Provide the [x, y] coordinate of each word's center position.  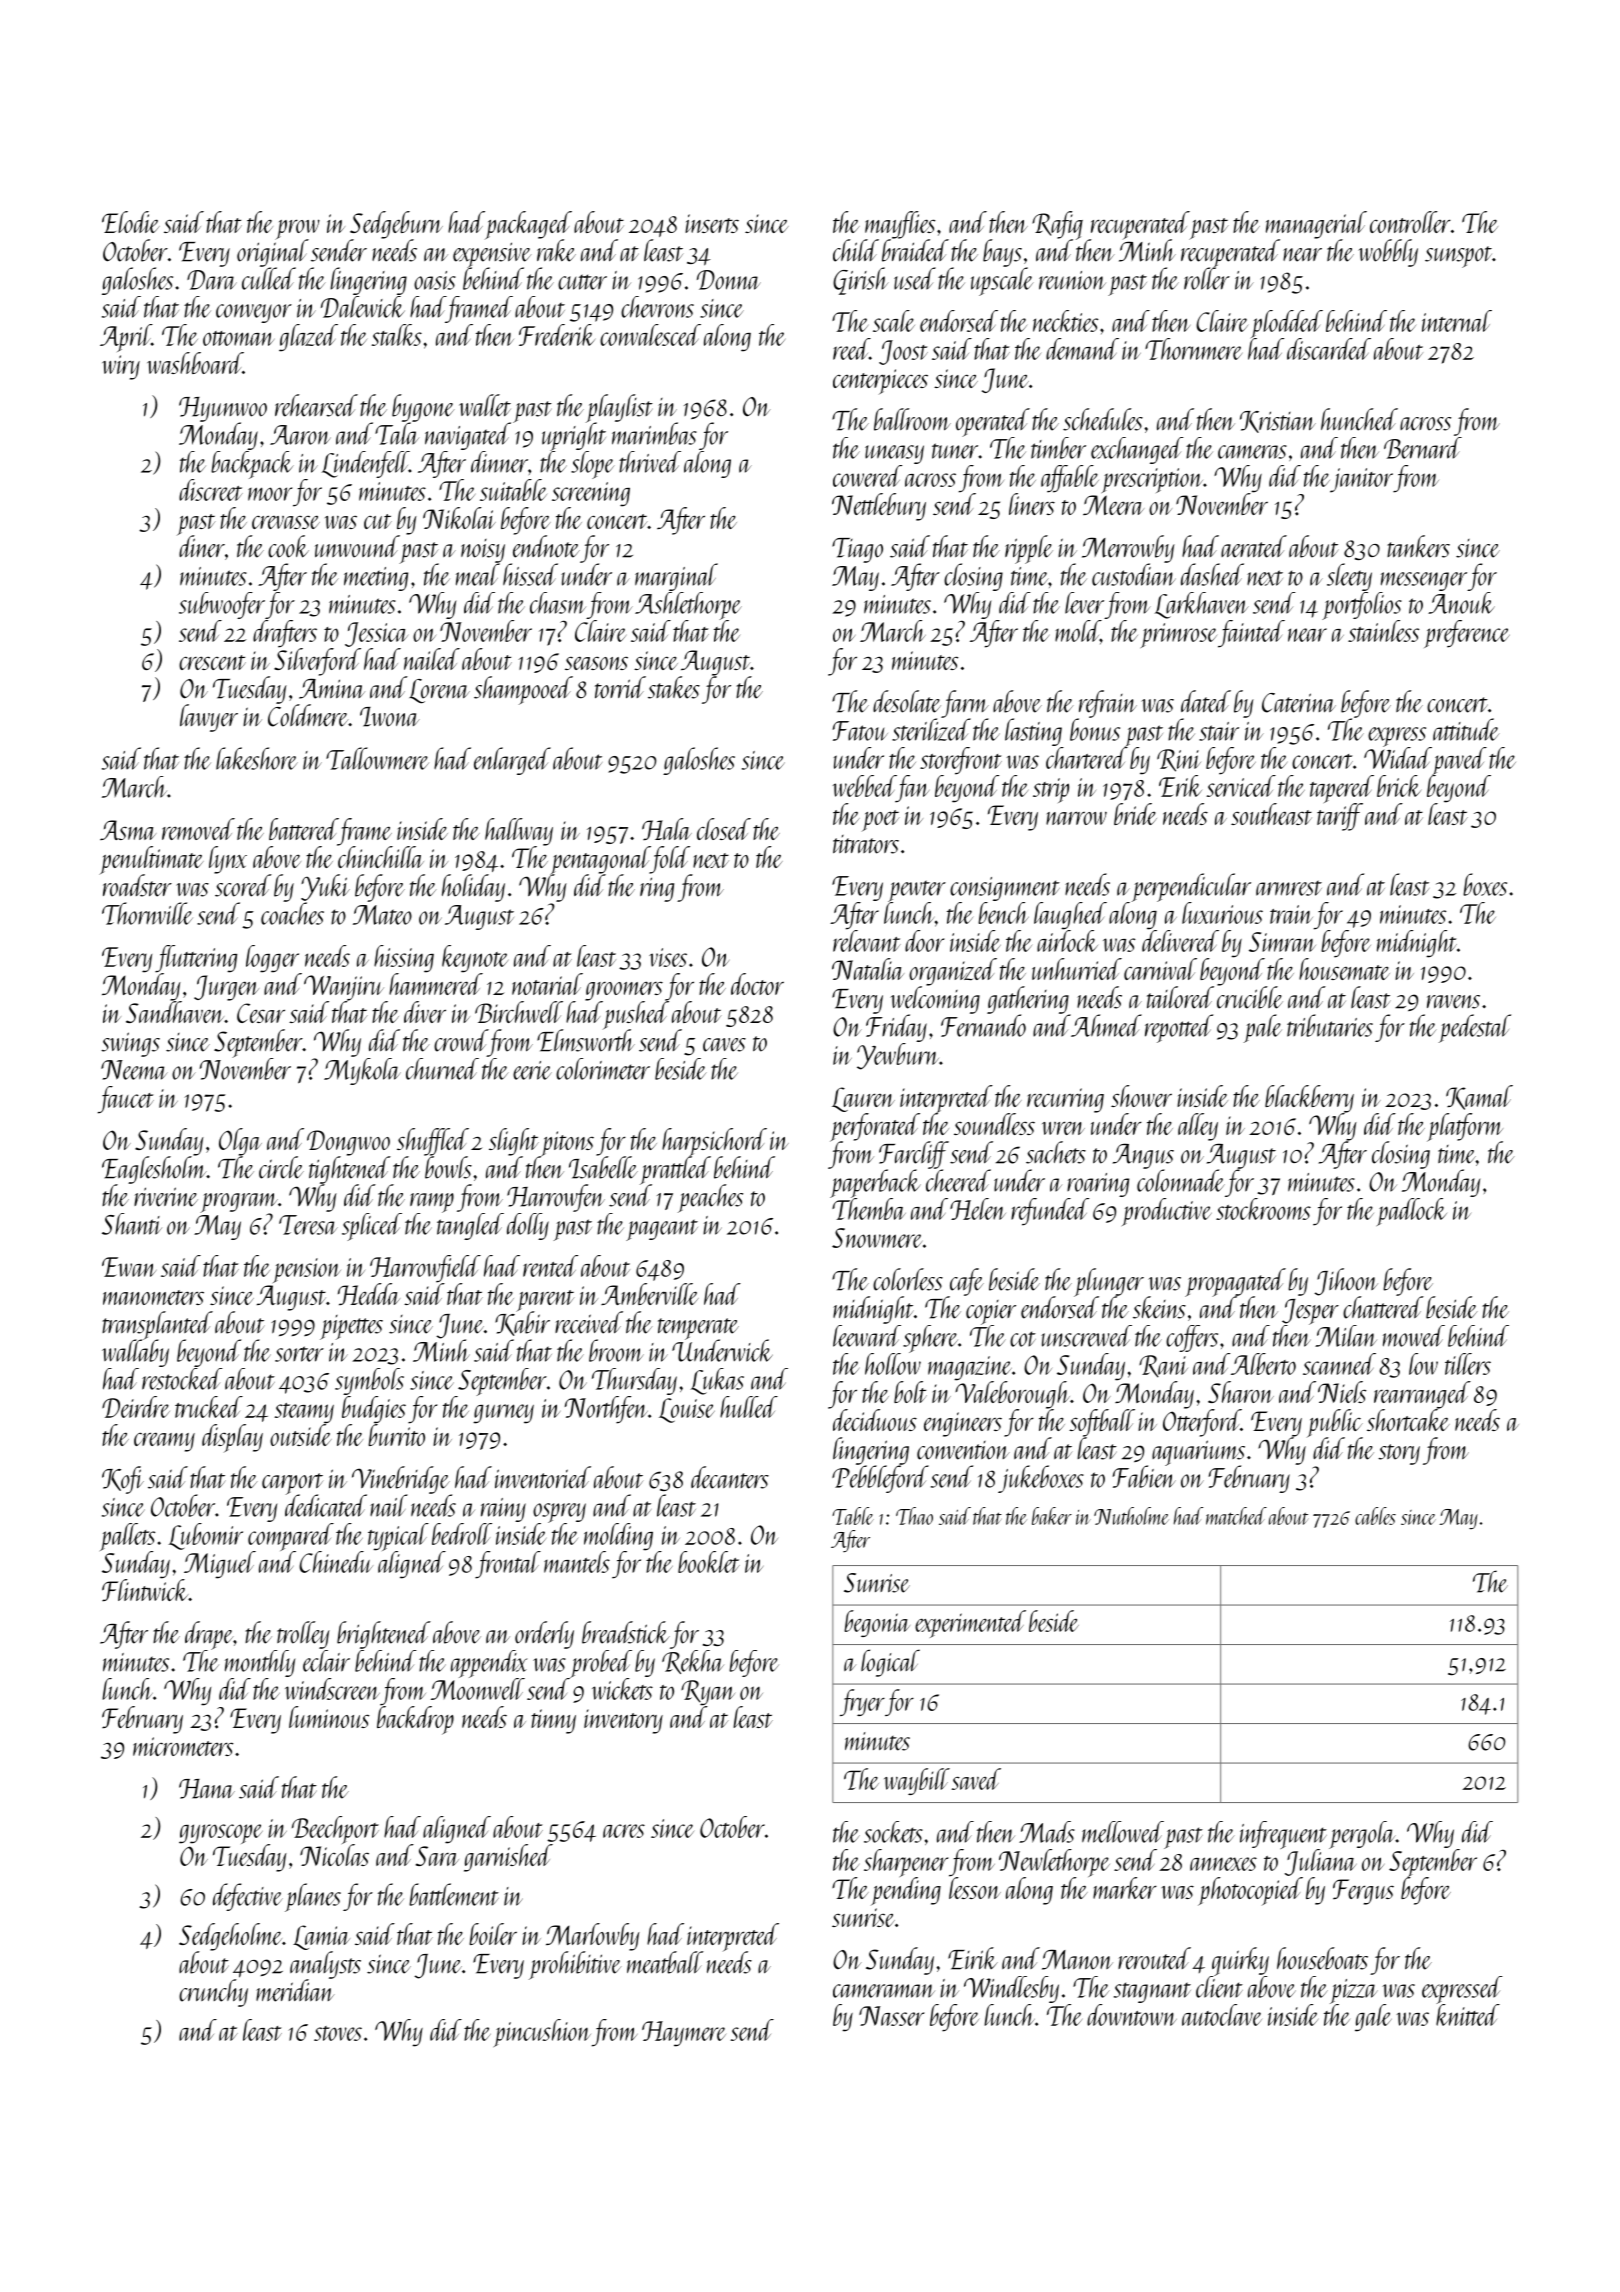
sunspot [1458, 257]
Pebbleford [880, 1479]
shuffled [433, 1142]
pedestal [1474, 1028]
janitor [1361, 480]
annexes [1223, 1864]
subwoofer [222, 605]
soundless [994, 1124]
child [856, 250]
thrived [650, 462]
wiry [121, 367]
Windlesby [1011, 1989]
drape [209, 1635]
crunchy [213, 1993]
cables [1375, 1516]
